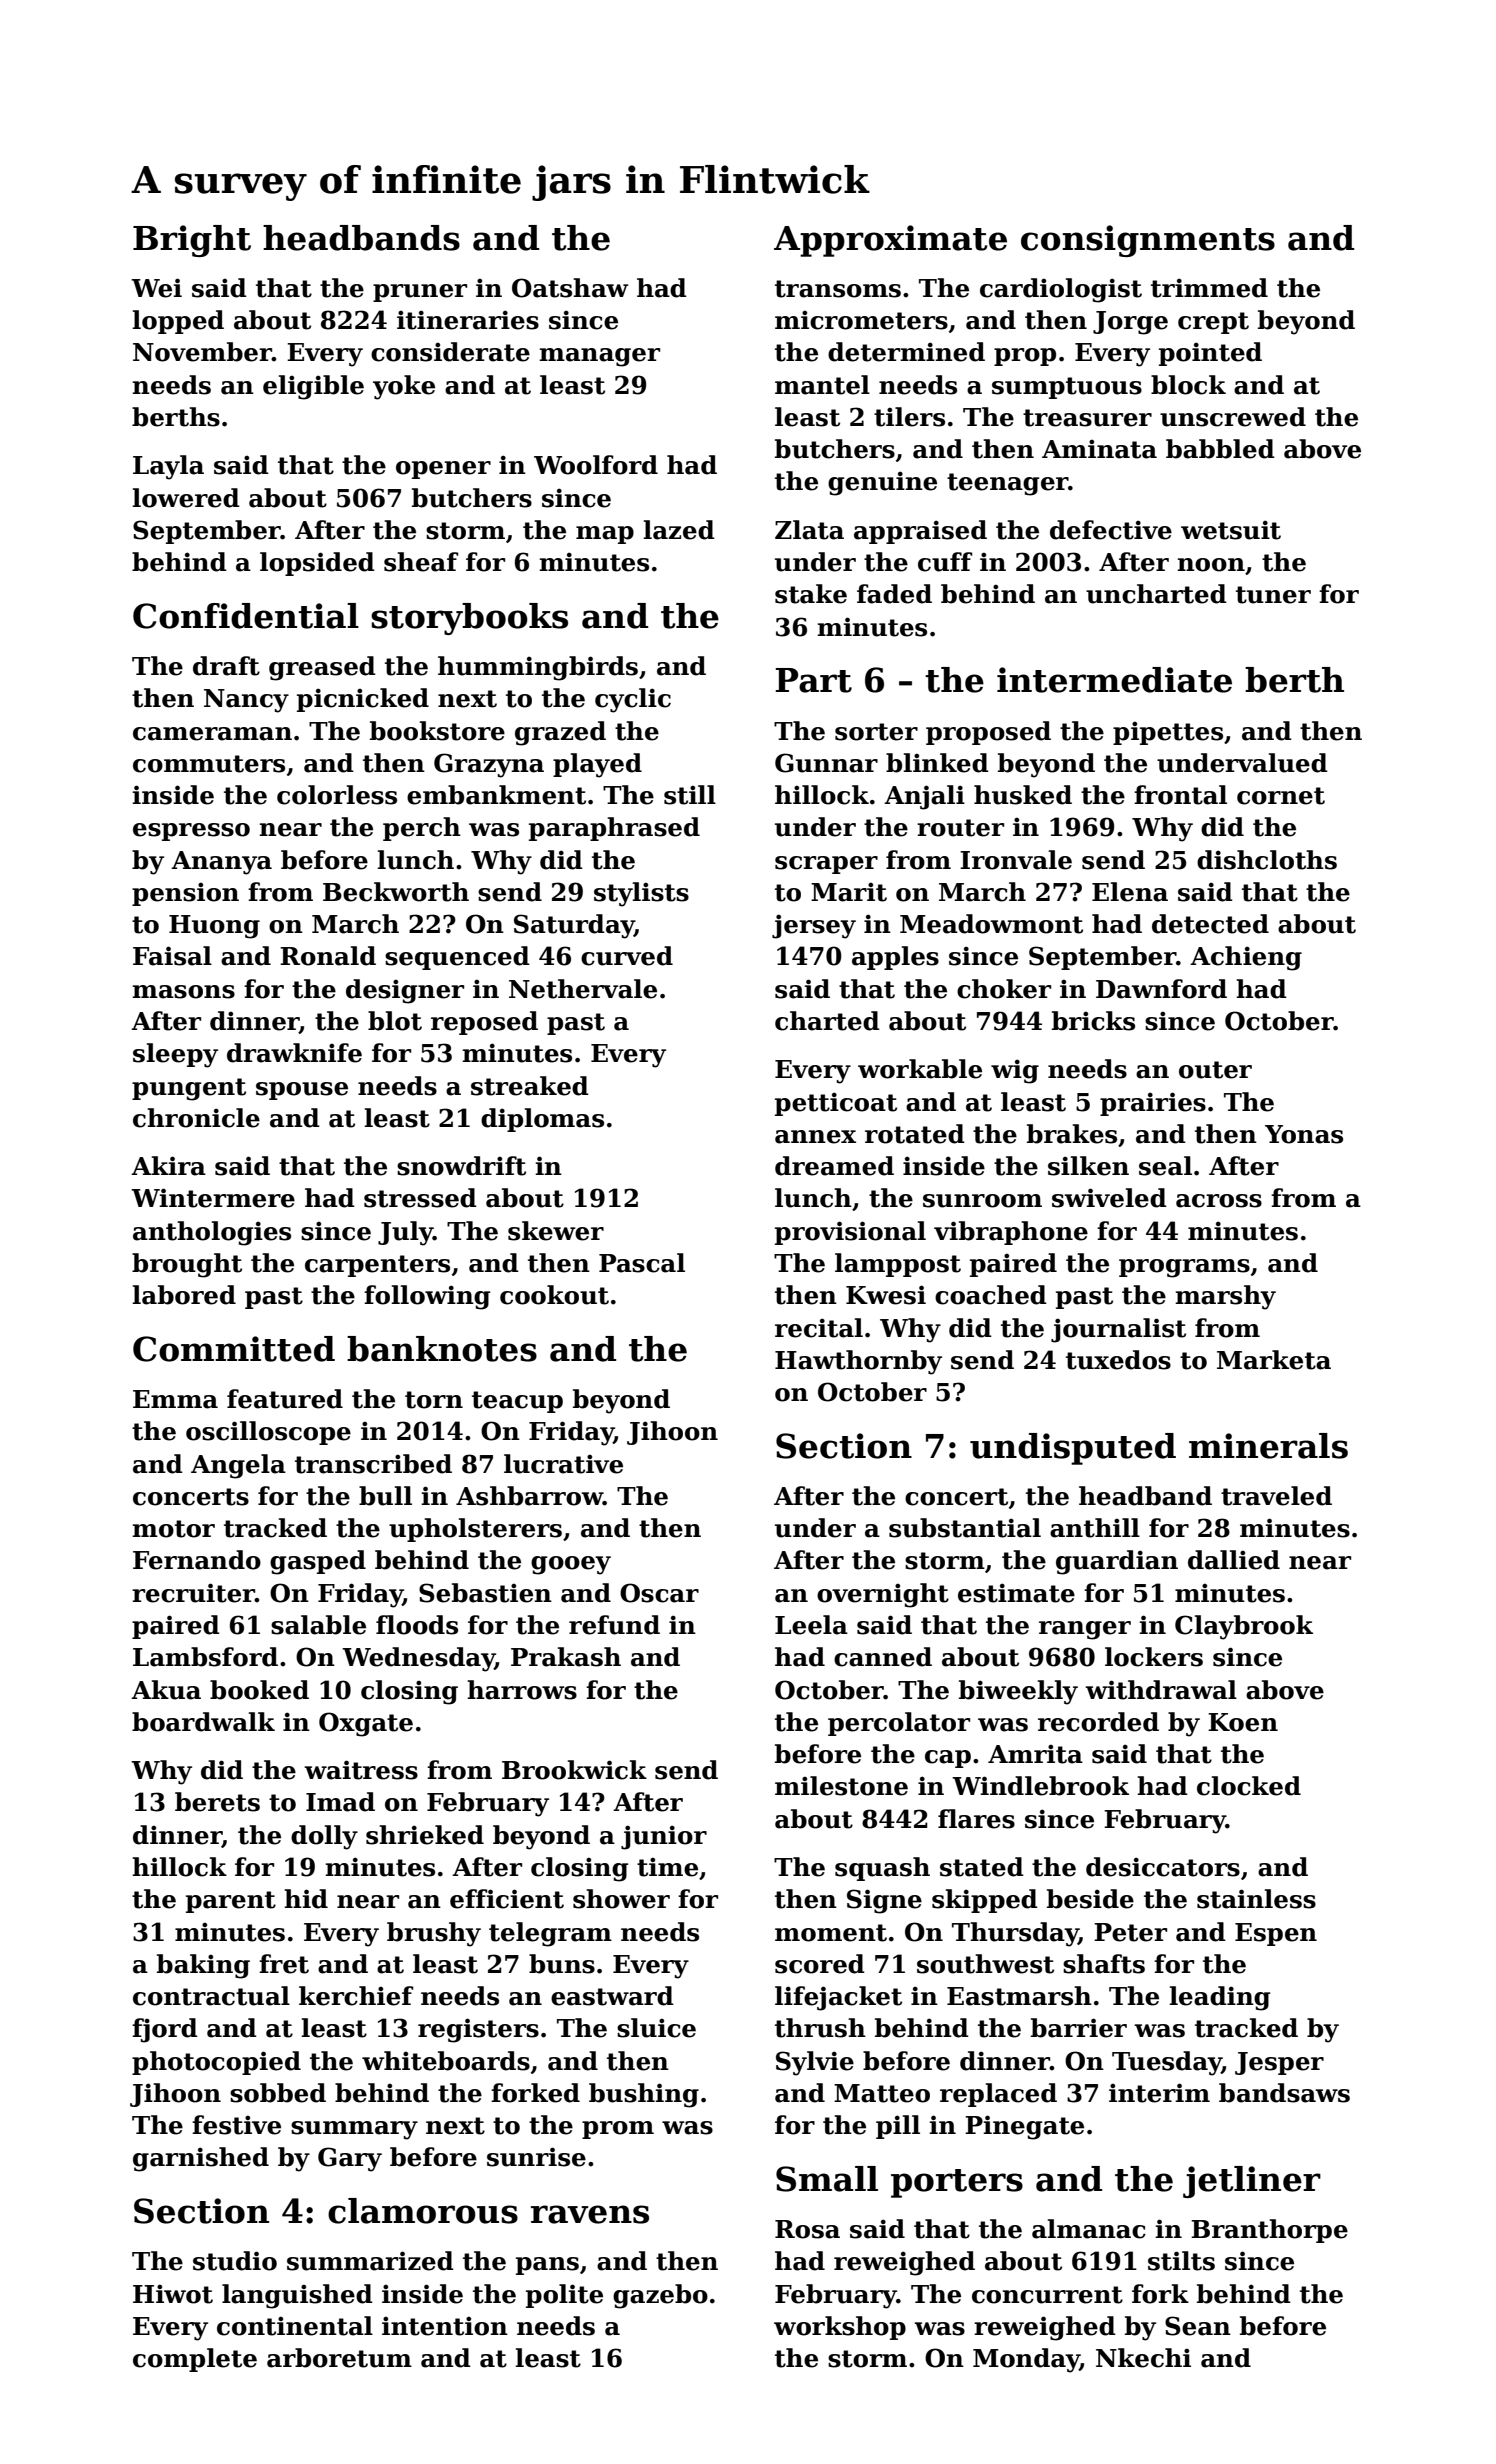 This document has height=2464, width=1496. What do you see at coordinates (1143, 2358) in the document?
I see `Nkechi` at bounding box center [1143, 2358].
